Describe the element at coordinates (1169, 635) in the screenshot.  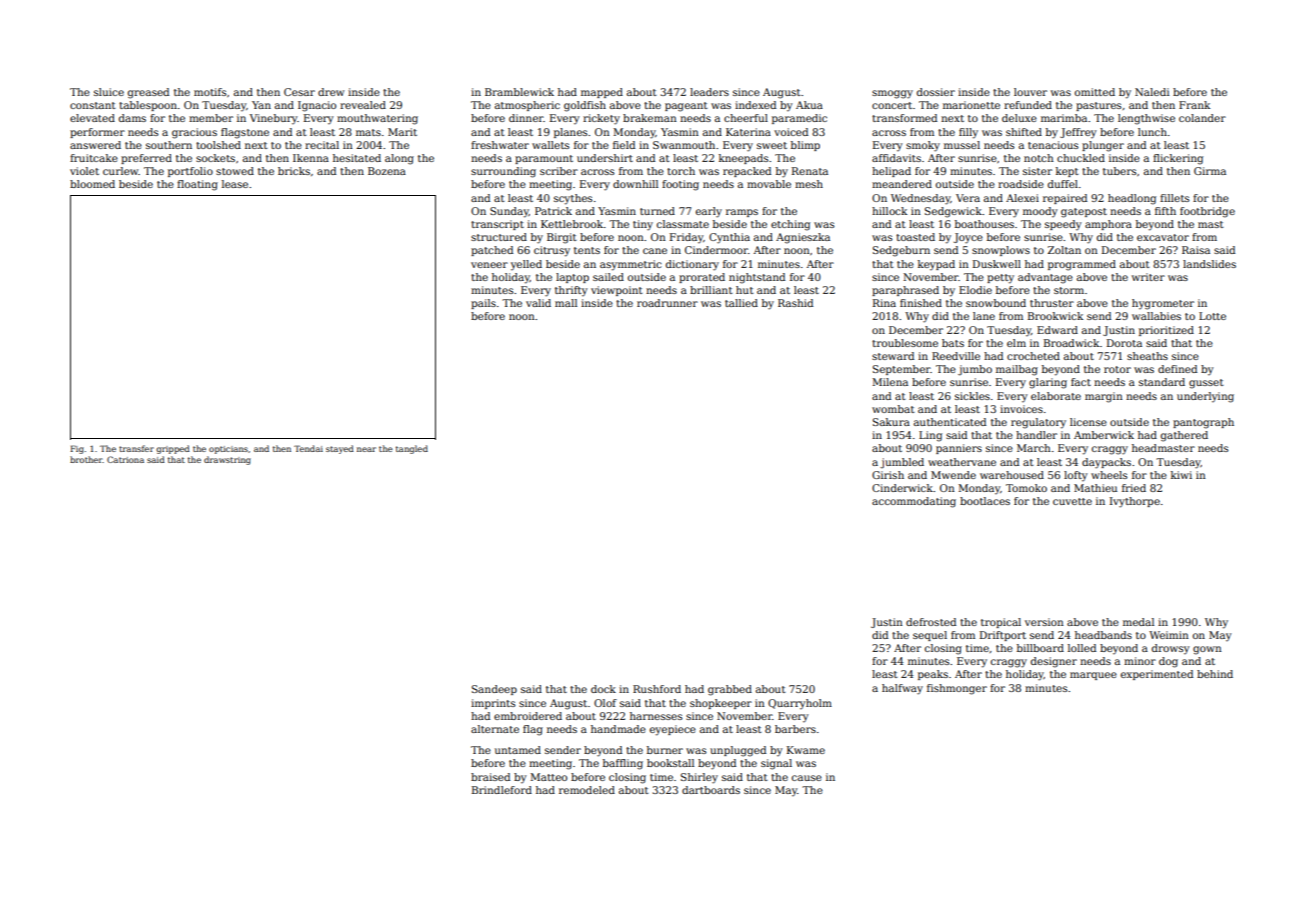
I see `Weimin` at that location.
